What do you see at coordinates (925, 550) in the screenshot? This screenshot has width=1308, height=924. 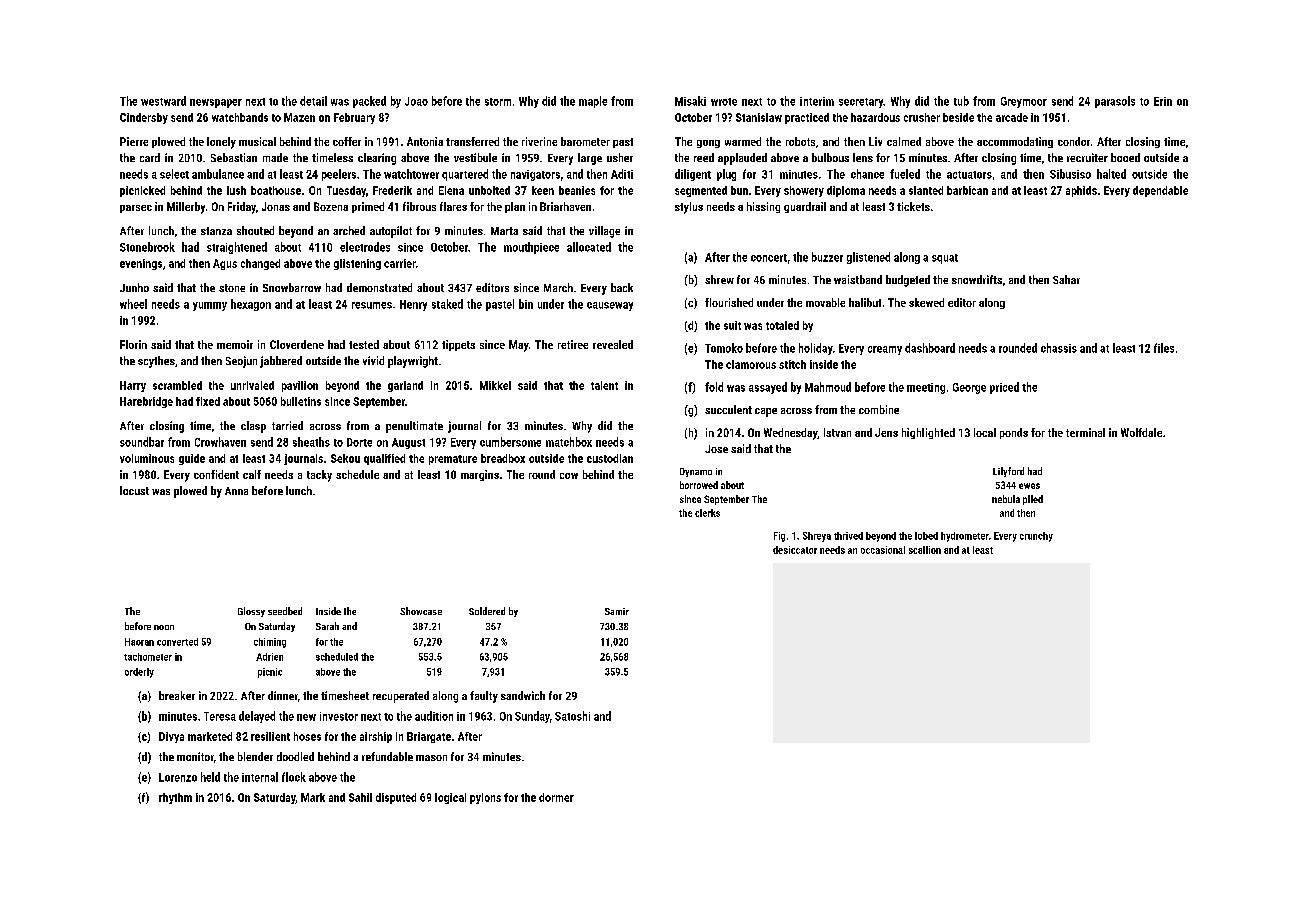 I see `scallion` at bounding box center [925, 550].
